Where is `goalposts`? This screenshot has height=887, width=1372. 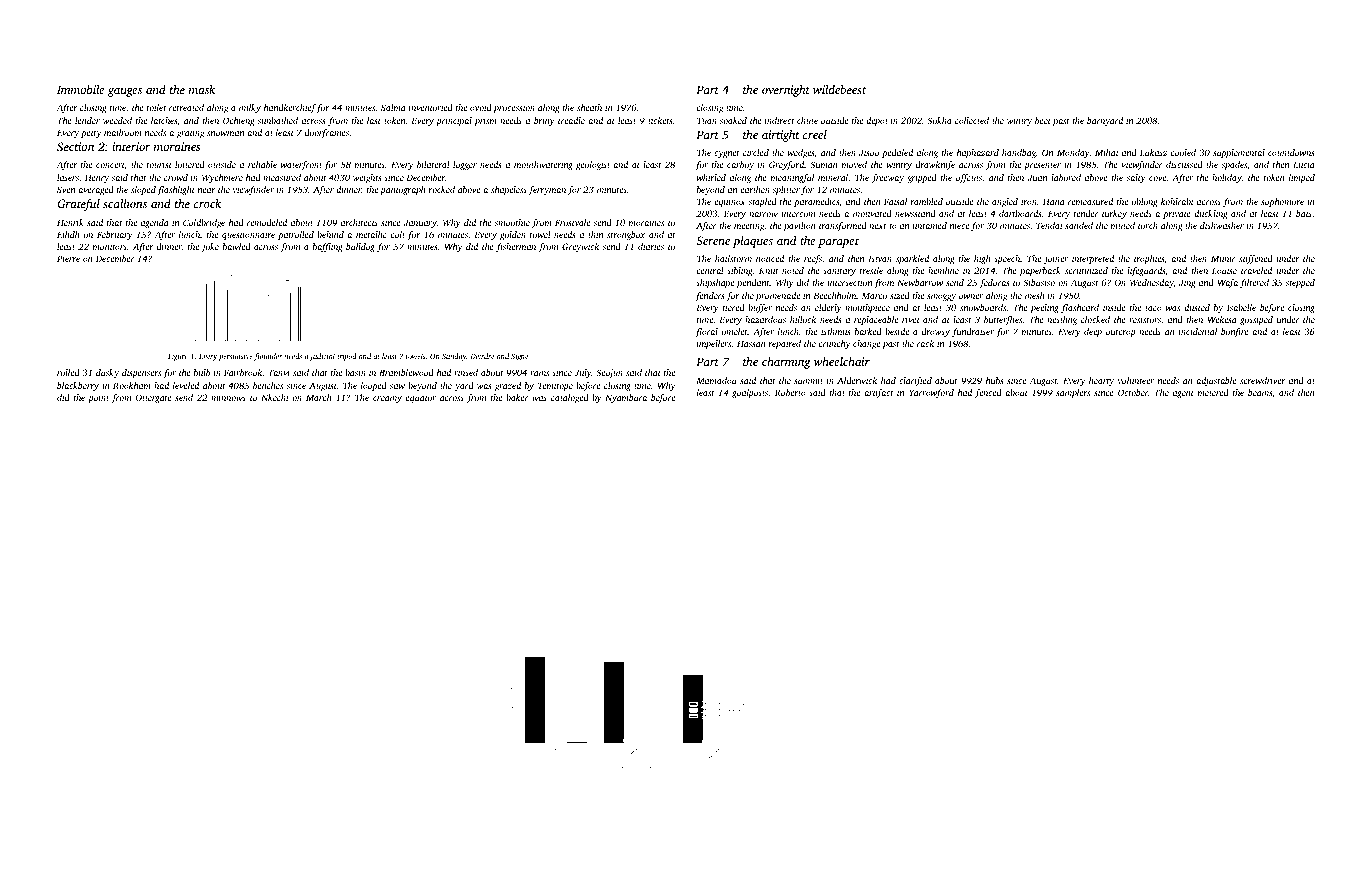
goalposts is located at coordinates (750, 393).
